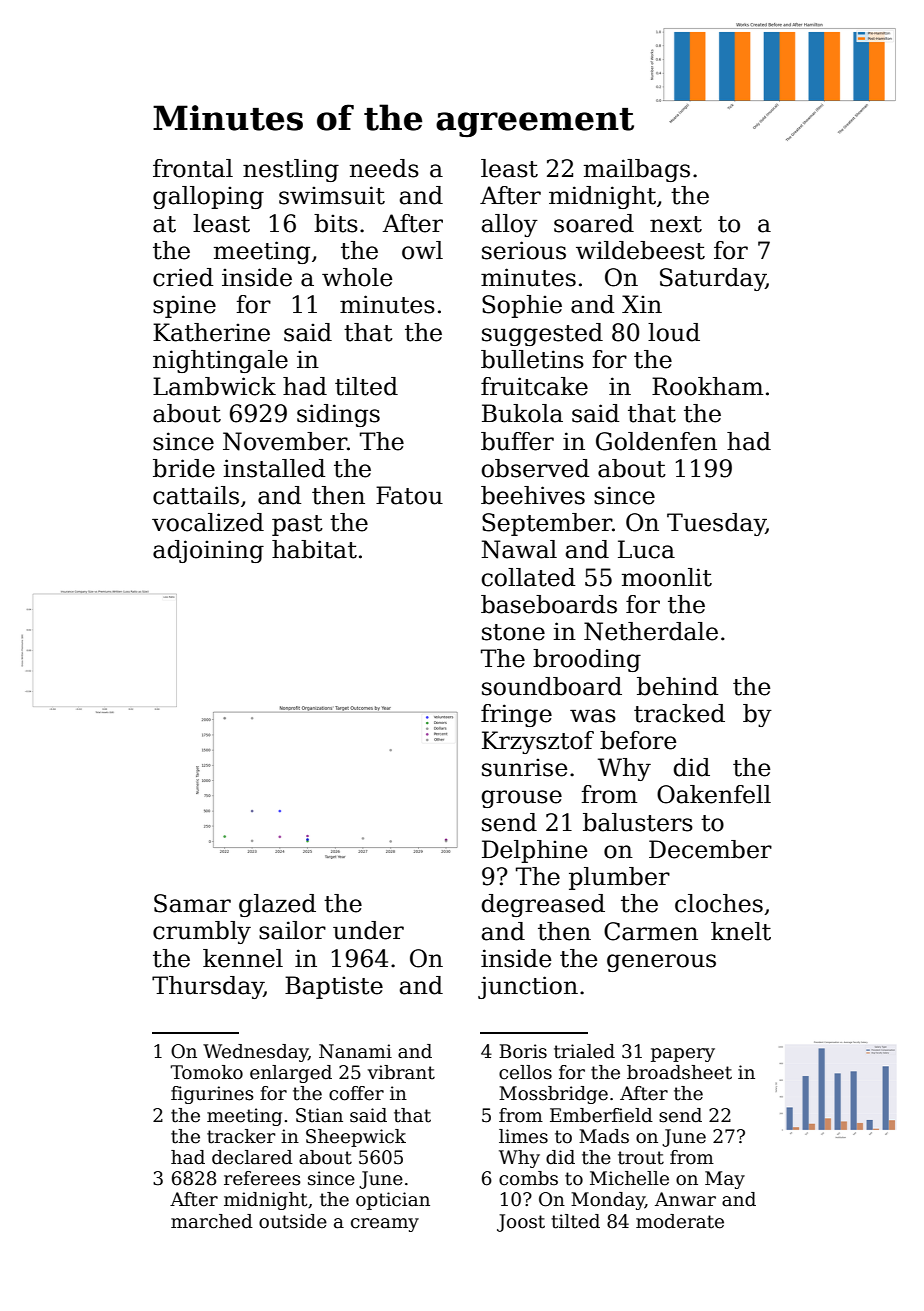 This page has width=924, height=1311. I want to click on fringe, so click(516, 715).
